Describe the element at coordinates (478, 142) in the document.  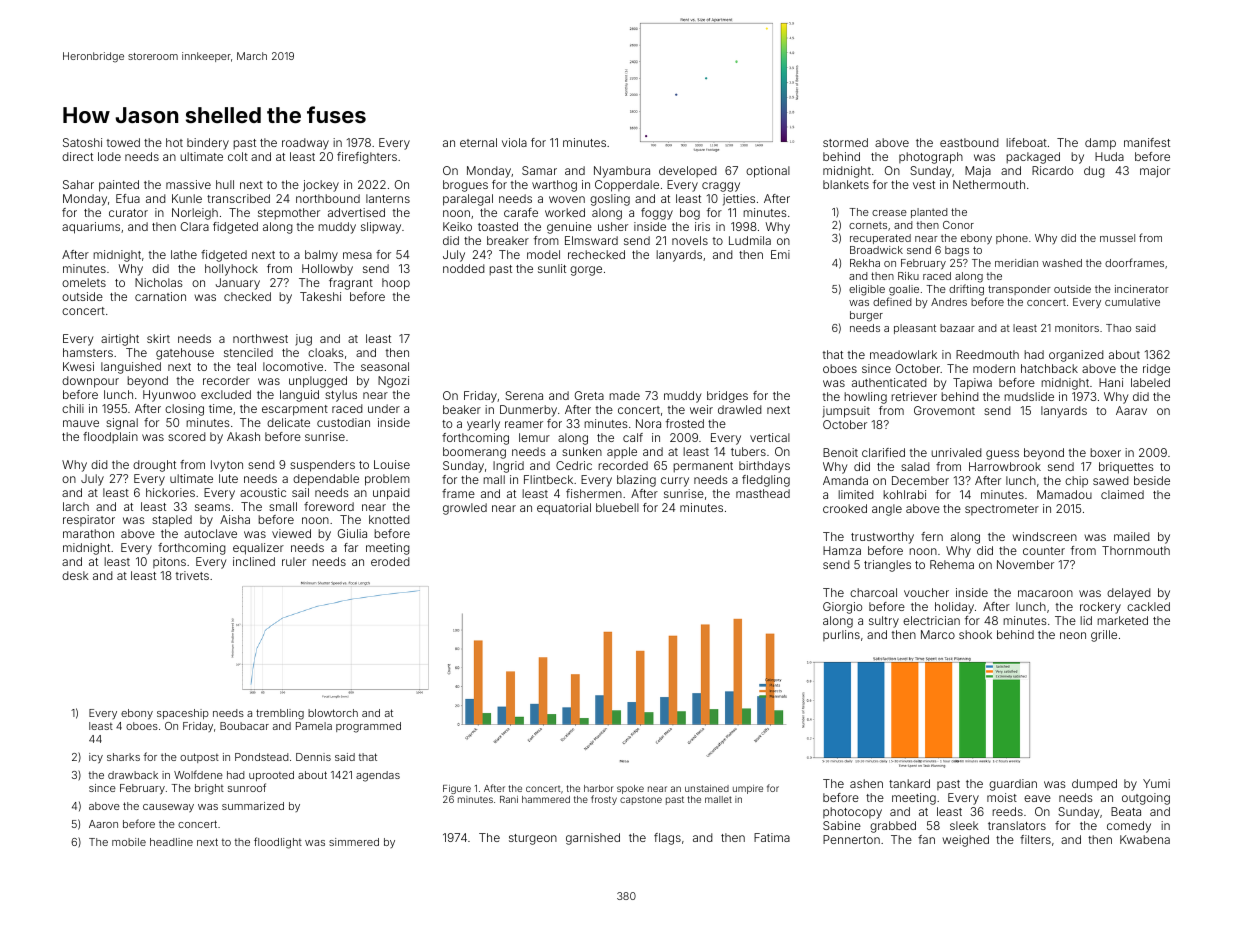
I see `eternal` at that location.
